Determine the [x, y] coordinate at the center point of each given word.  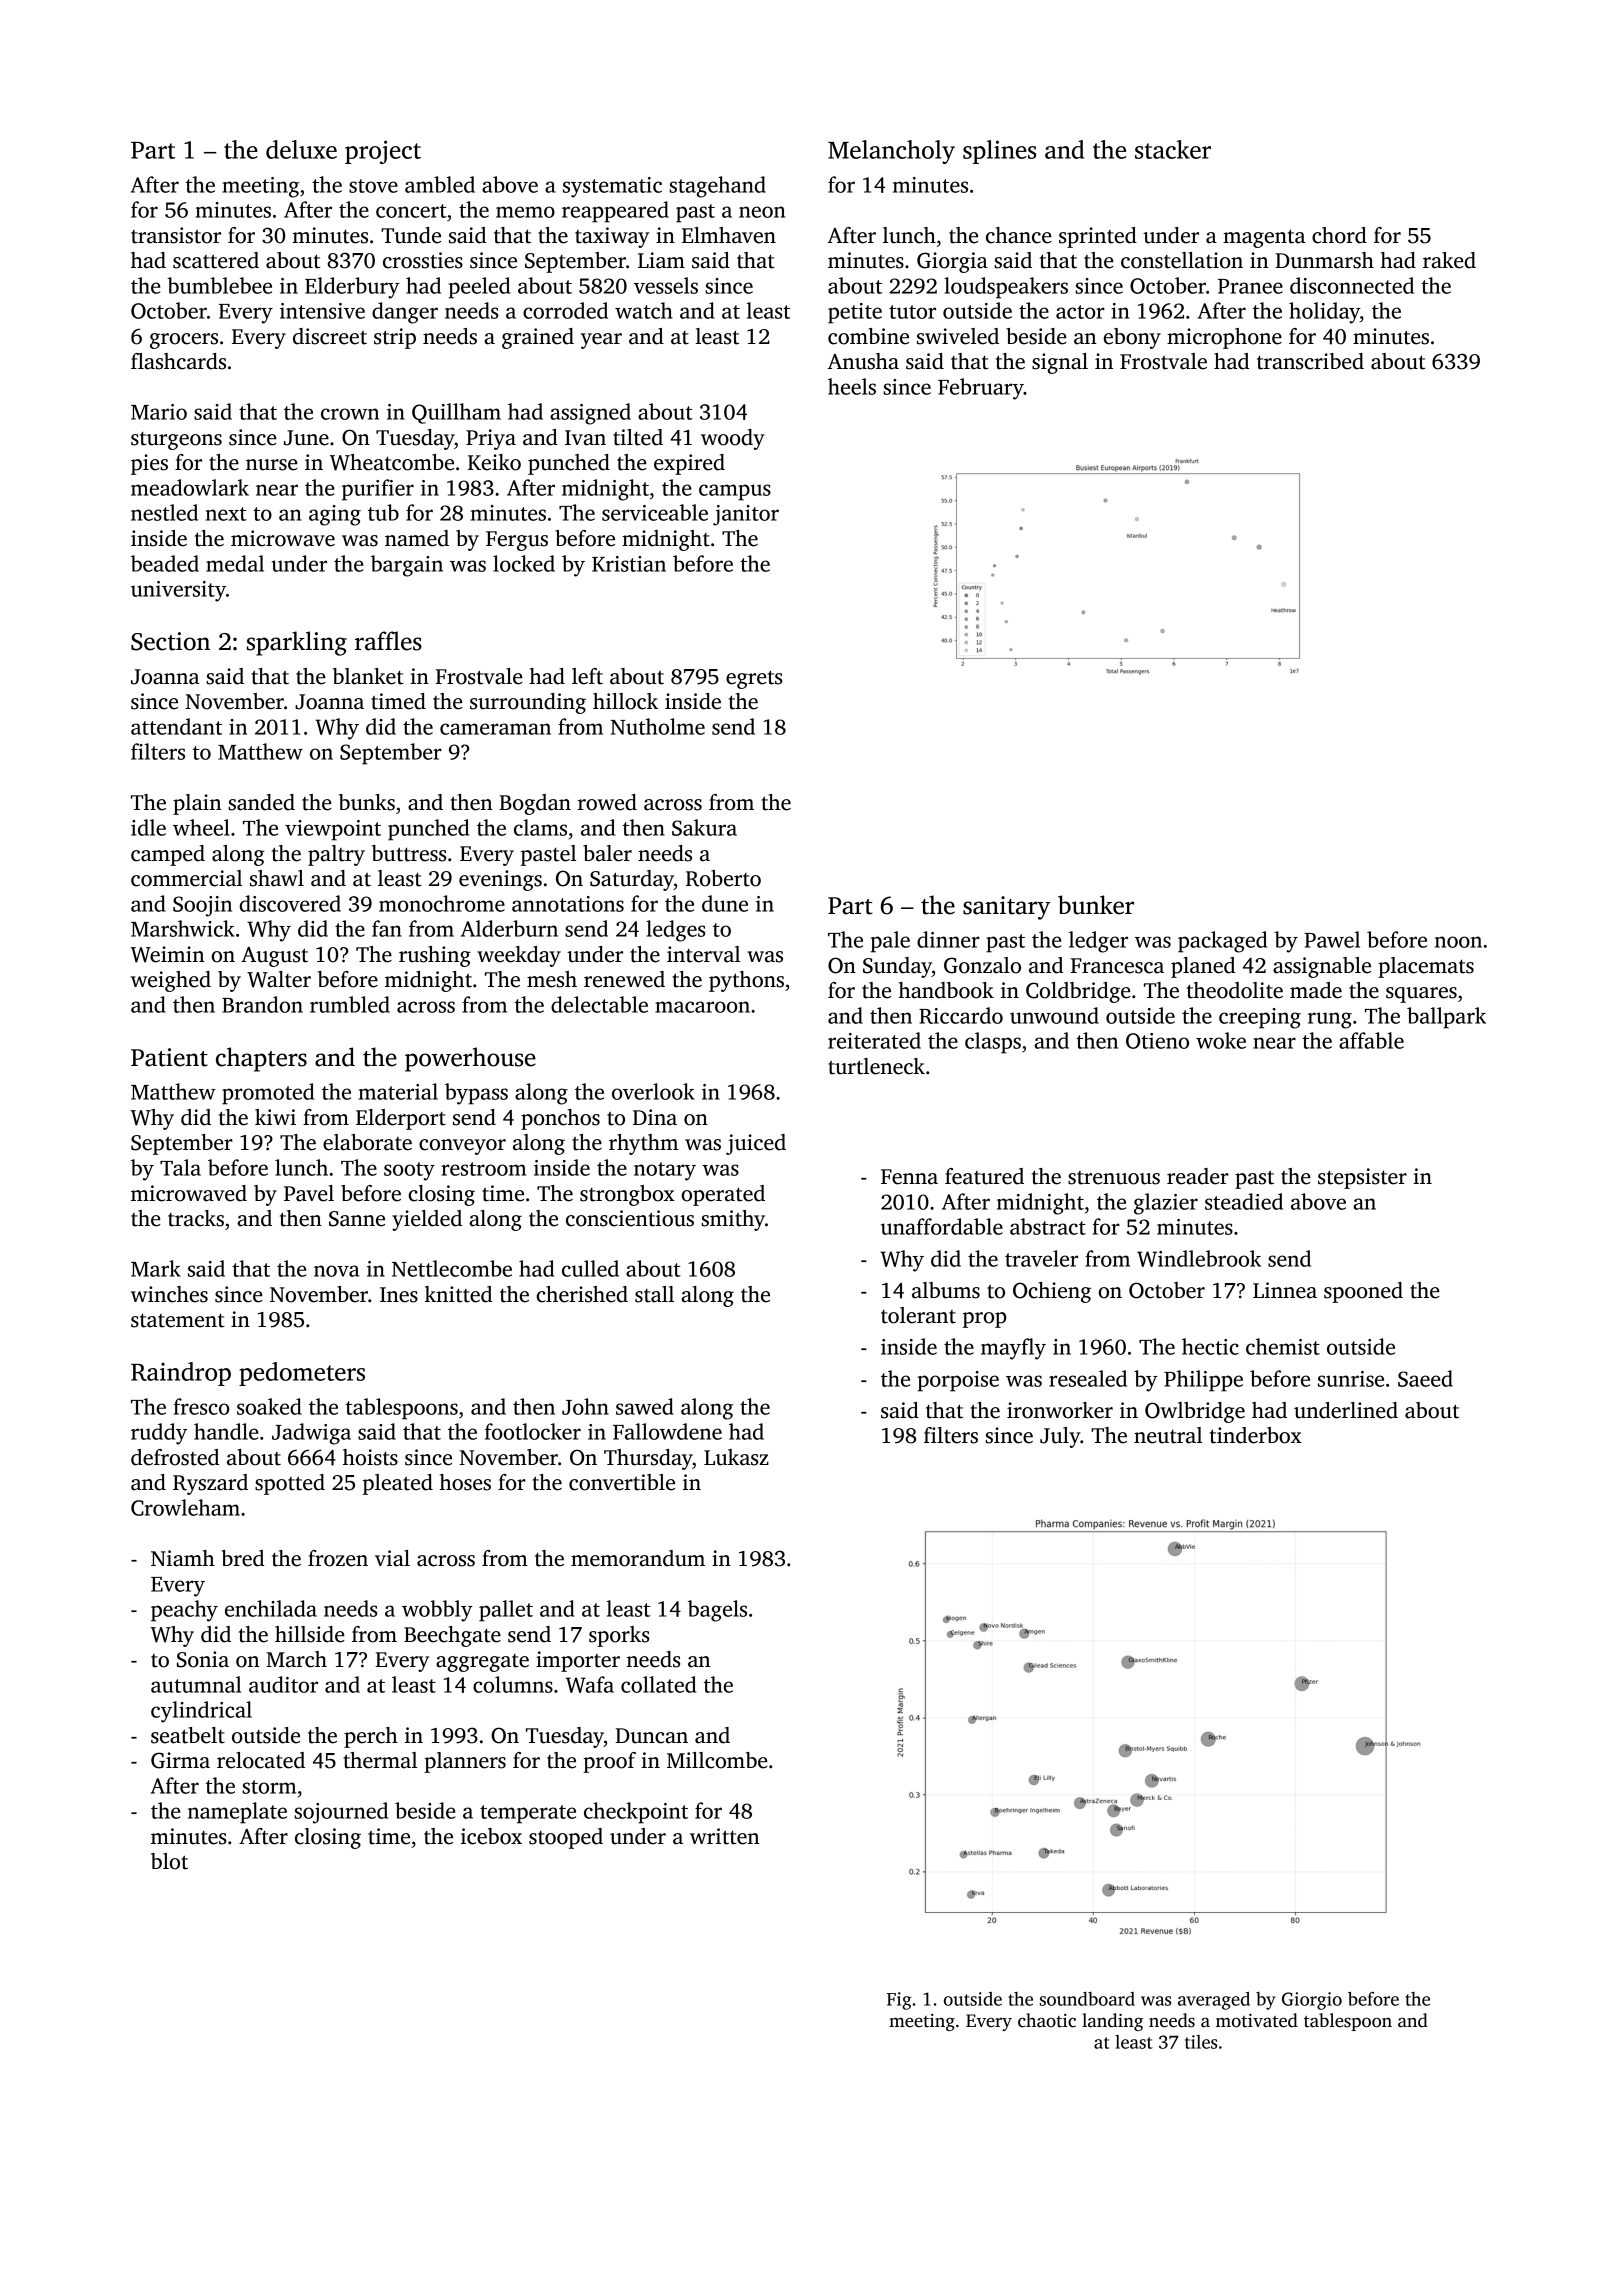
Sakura [704, 827]
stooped [566, 1838]
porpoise [958, 1381]
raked [1449, 260]
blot [169, 1861]
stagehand [717, 187]
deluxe [301, 149]
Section [170, 641]
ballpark [1446, 1018]
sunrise [1351, 1379]
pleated [398, 1484]
